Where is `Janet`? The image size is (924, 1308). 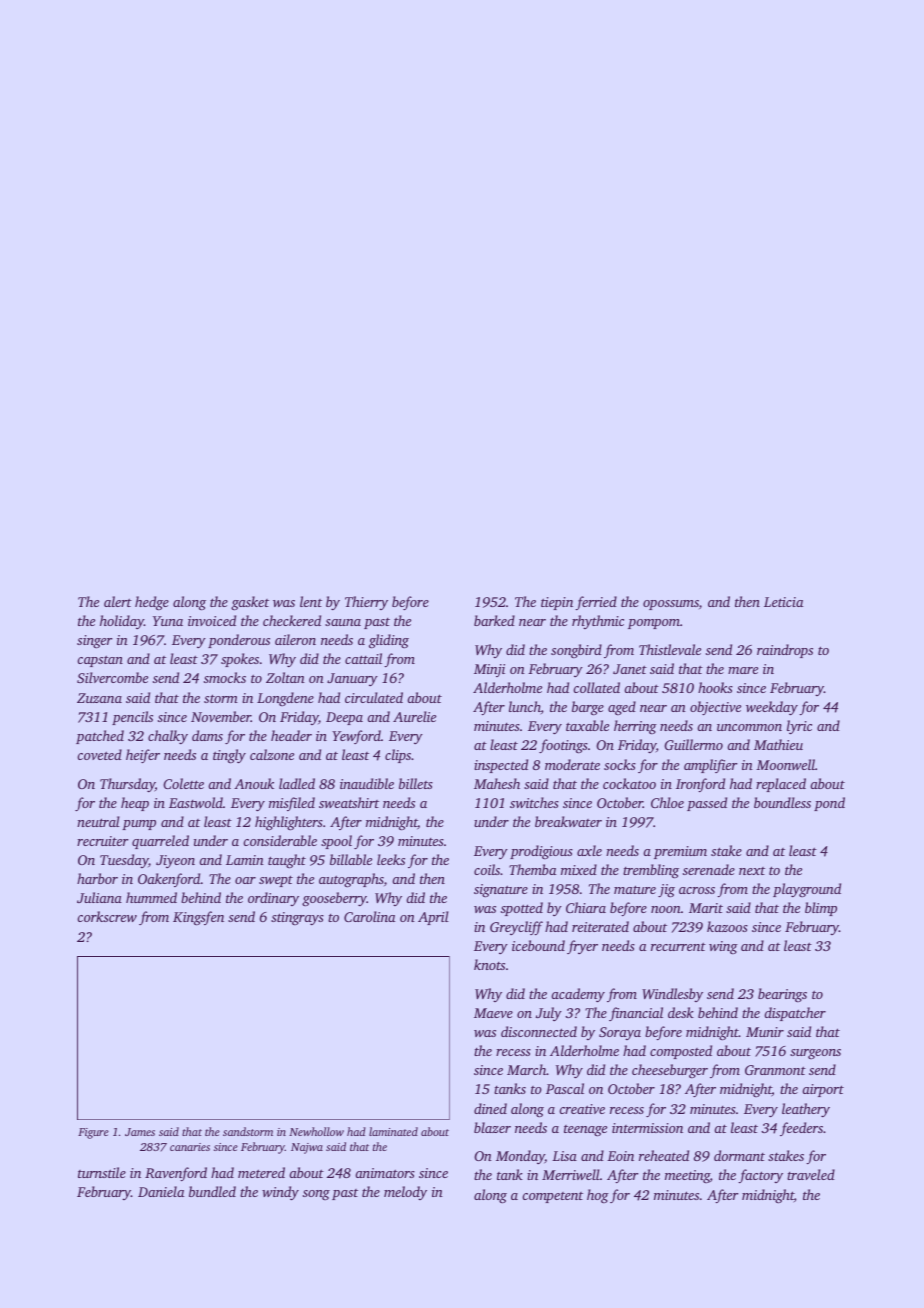
Janet is located at coordinates (630, 669).
